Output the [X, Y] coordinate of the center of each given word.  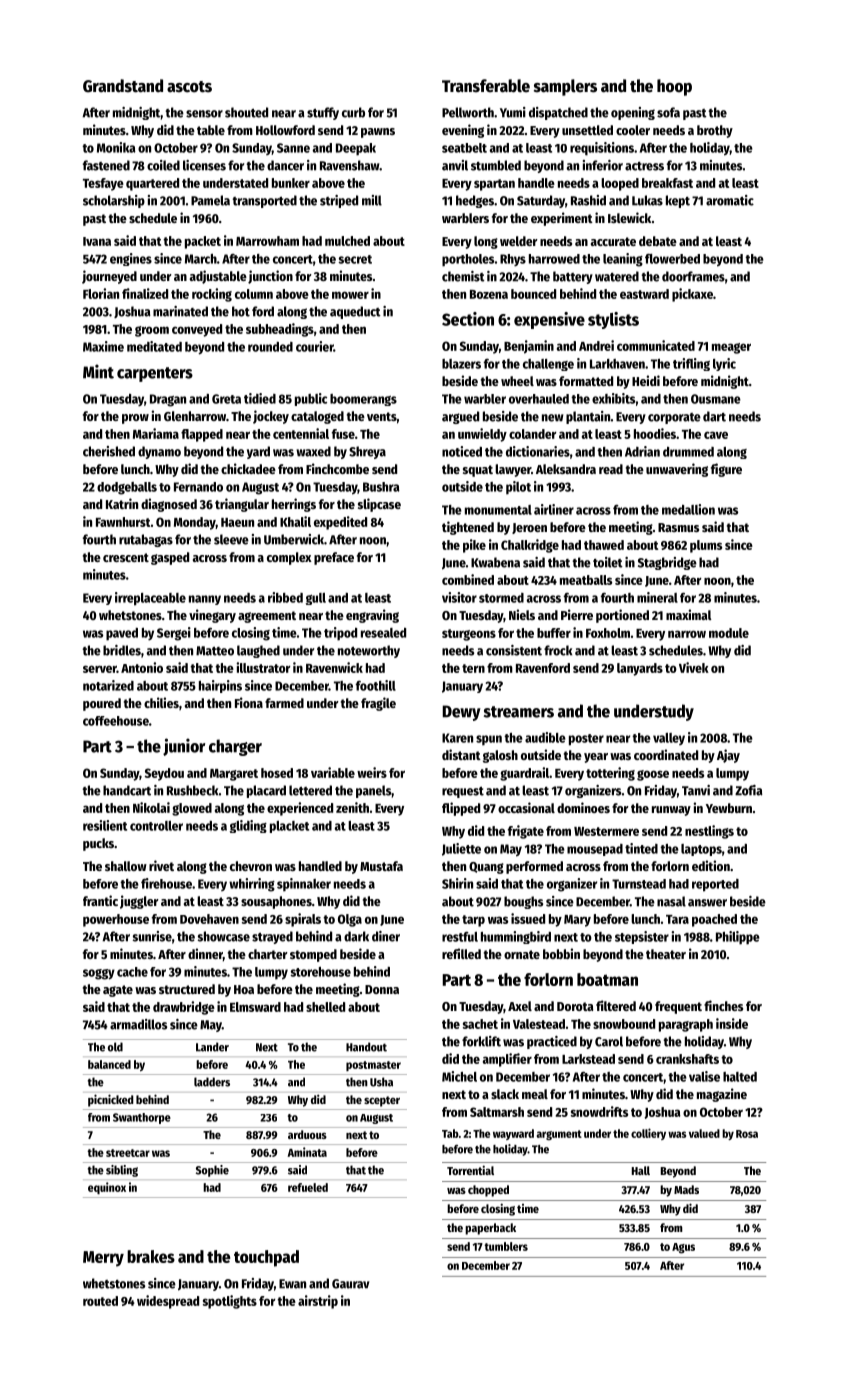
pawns [378, 133]
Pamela [210, 200]
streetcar [128, 1153]
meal [535, 1094]
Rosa [747, 1134]
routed [100, 1301]
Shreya [367, 452]
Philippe [738, 938]
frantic [100, 900]
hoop [674, 87]
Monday [195, 523]
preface [334, 558]
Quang [486, 868]
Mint [98, 371]
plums [706, 546]
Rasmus [678, 527]
